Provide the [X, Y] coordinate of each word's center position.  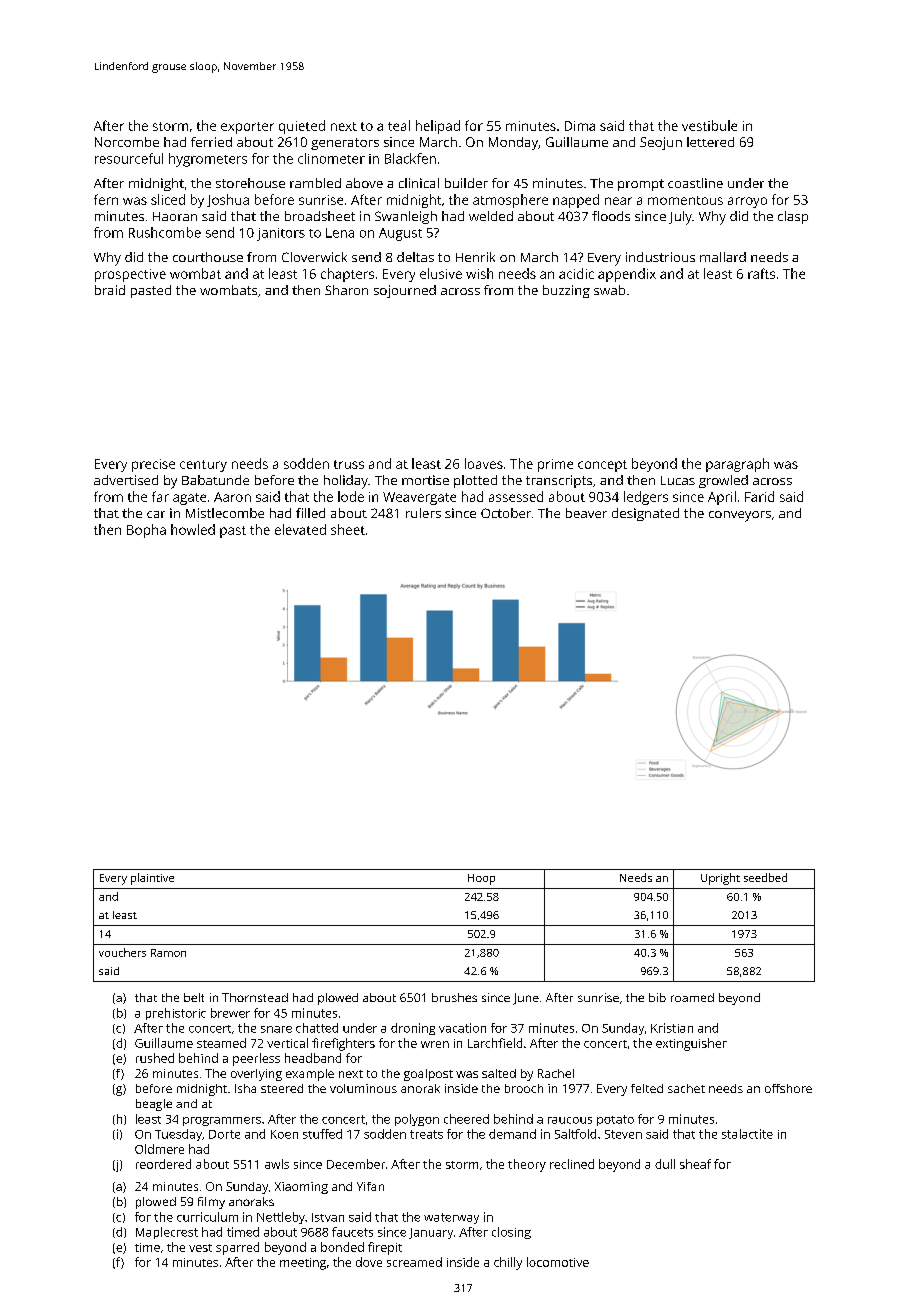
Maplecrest [167, 1233]
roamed [692, 997]
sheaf [695, 1164]
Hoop [481, 879]
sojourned [405, 291]
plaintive [152, 879]
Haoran [175, 216]
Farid [759, 496]
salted [499, 1073]
